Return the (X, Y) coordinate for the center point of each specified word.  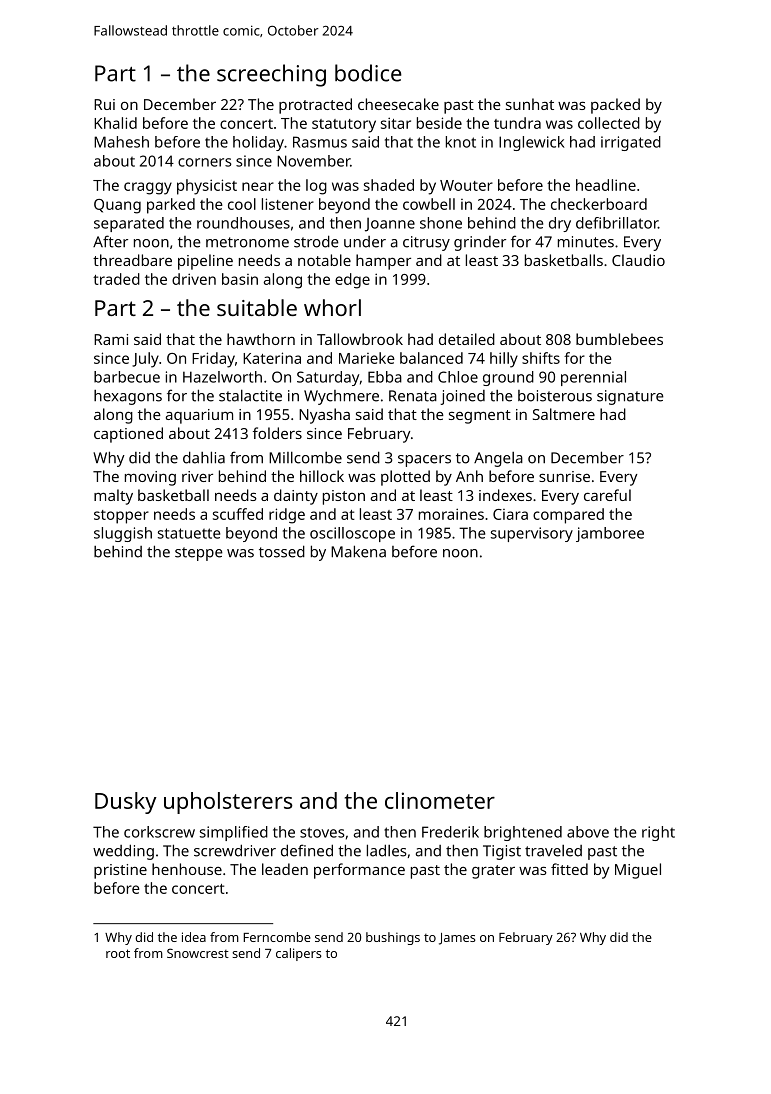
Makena (358, 551)
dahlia (204, 457)
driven (194, 279)
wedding (123, 852)
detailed (467, 339)
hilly (504, 360)
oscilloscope (352, 534)
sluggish (123, 534)
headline (606, 185)
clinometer (440, 800)
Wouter (466, 185)
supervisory (532, 534)
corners (205, 162)
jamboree (610, 534)
